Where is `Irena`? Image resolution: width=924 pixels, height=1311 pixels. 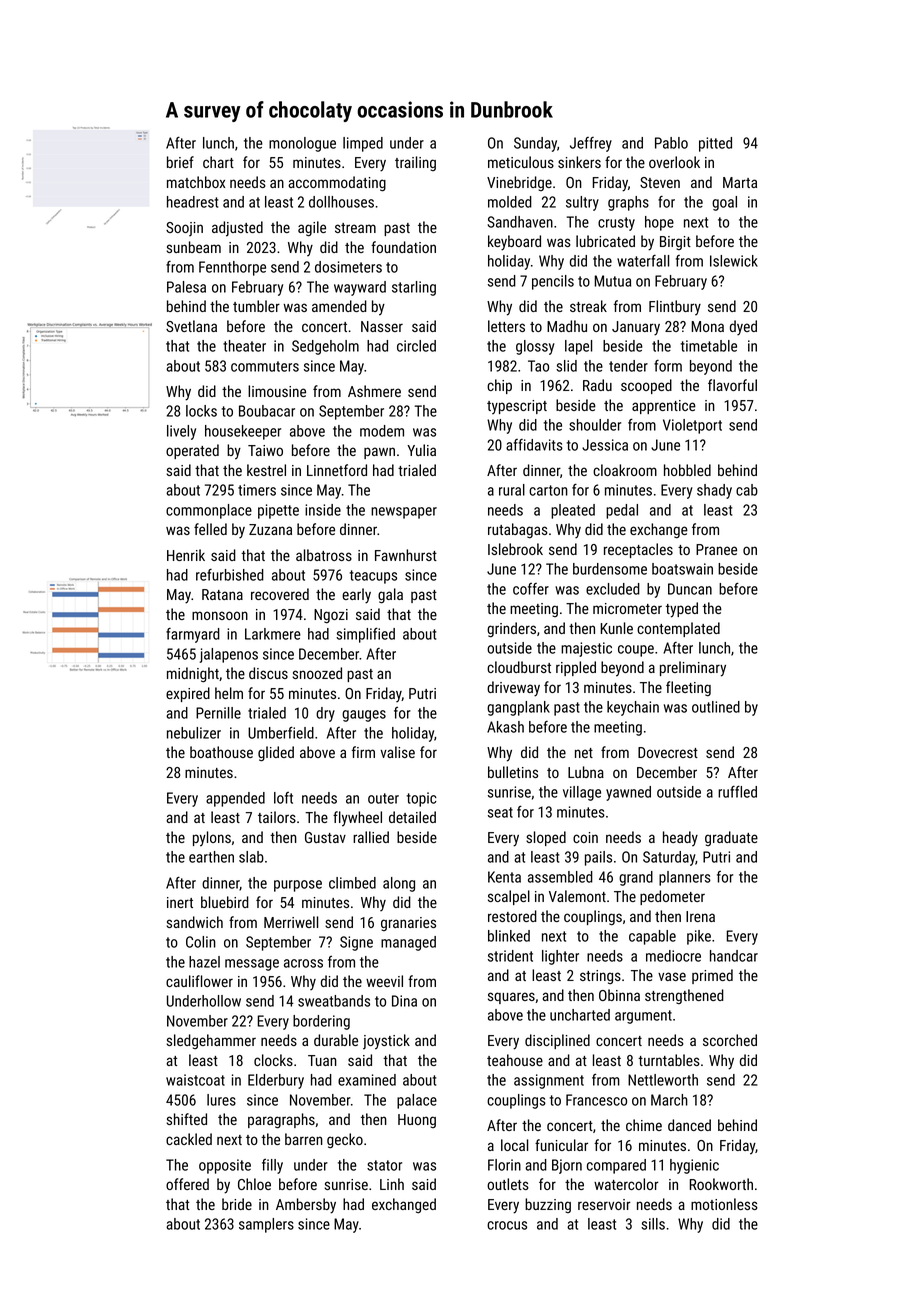
Irena is located at coordinates (700, 916).
